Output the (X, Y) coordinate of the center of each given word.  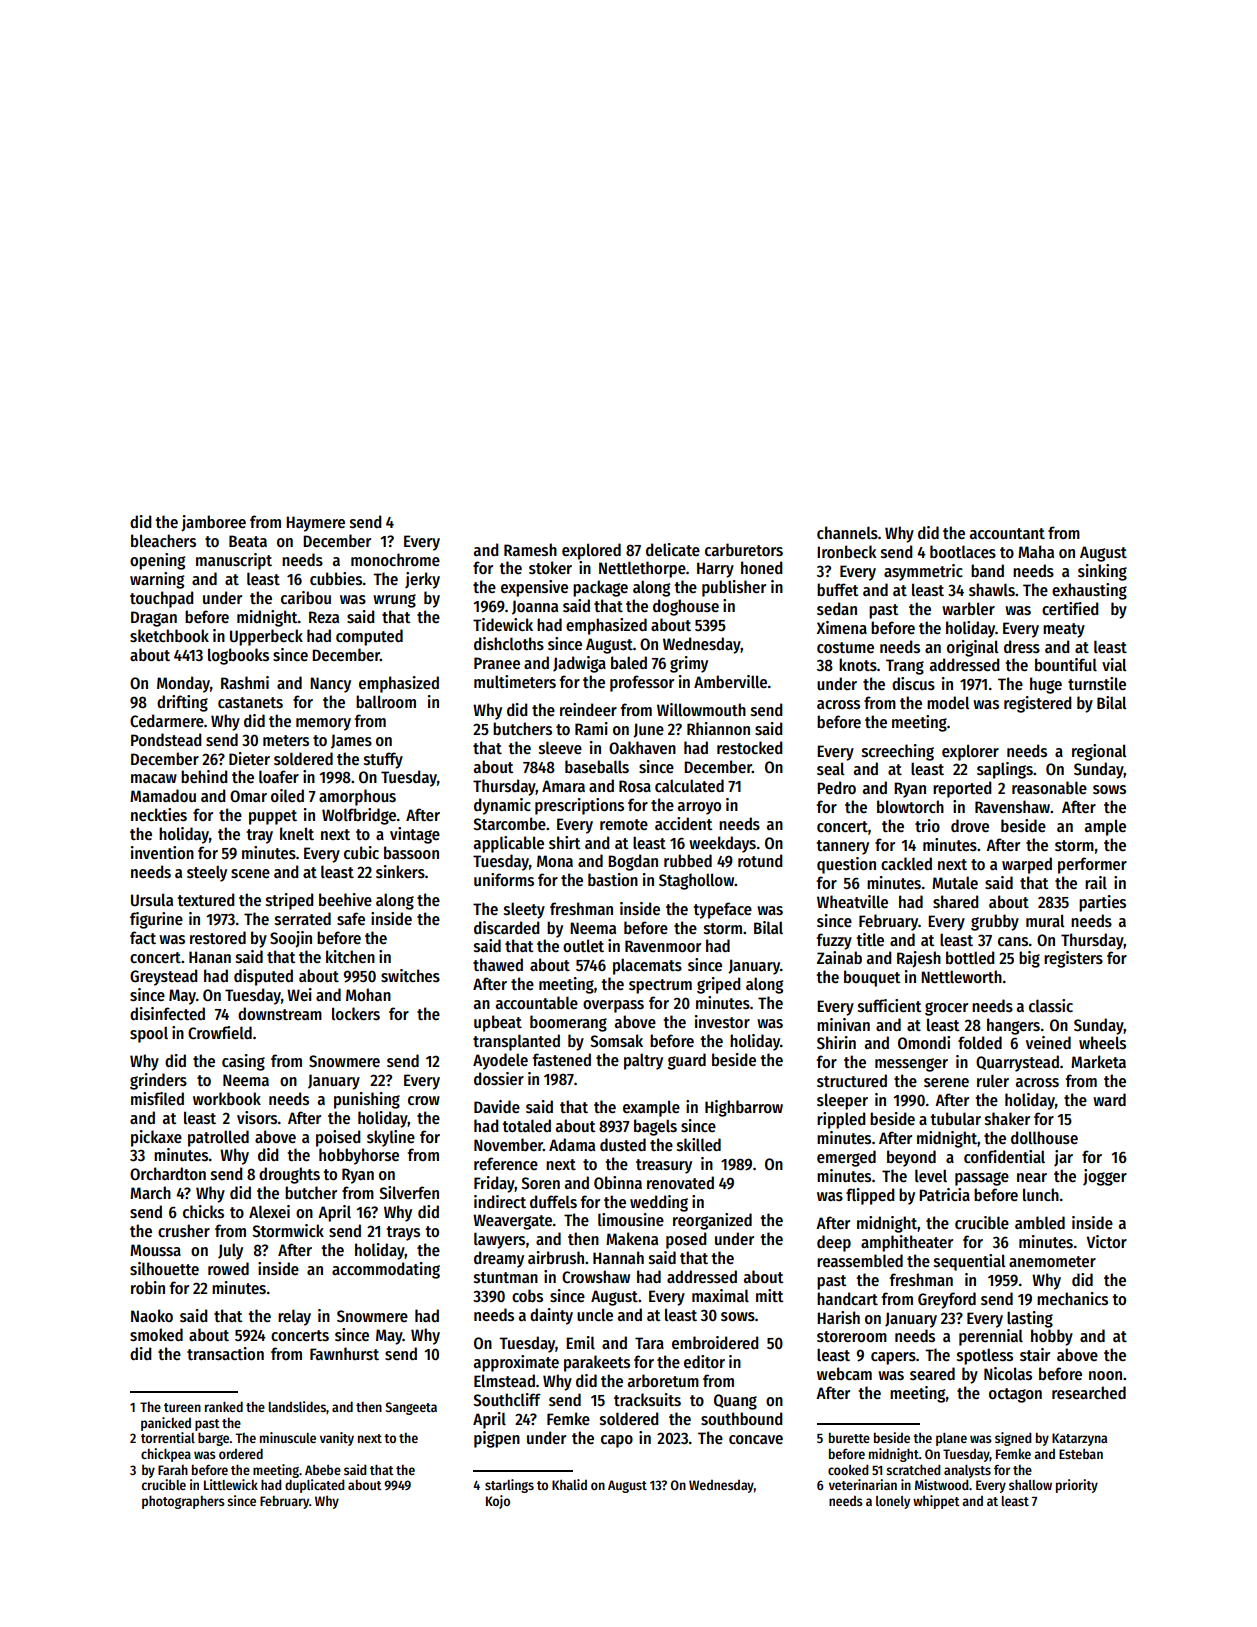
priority (1077, 1486)
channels (847, 533)
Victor (1106, 1241)
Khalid (569, 1484)
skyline (391, 1138)
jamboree (213, 523)
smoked (156, 1335)
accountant (1007, 533)
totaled (526, 1125)
